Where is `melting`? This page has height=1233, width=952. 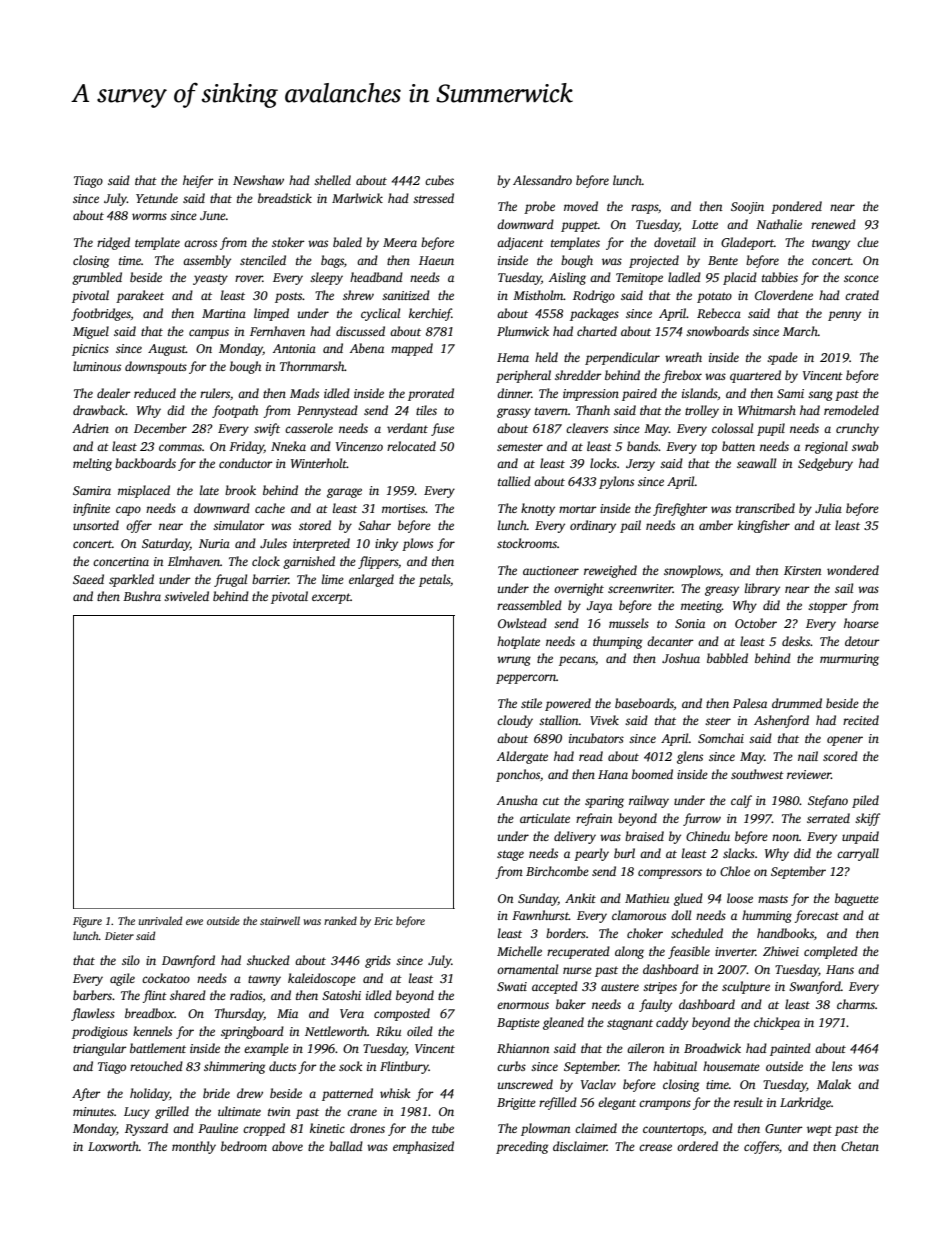 melting is located at coordinates (92, 464).
